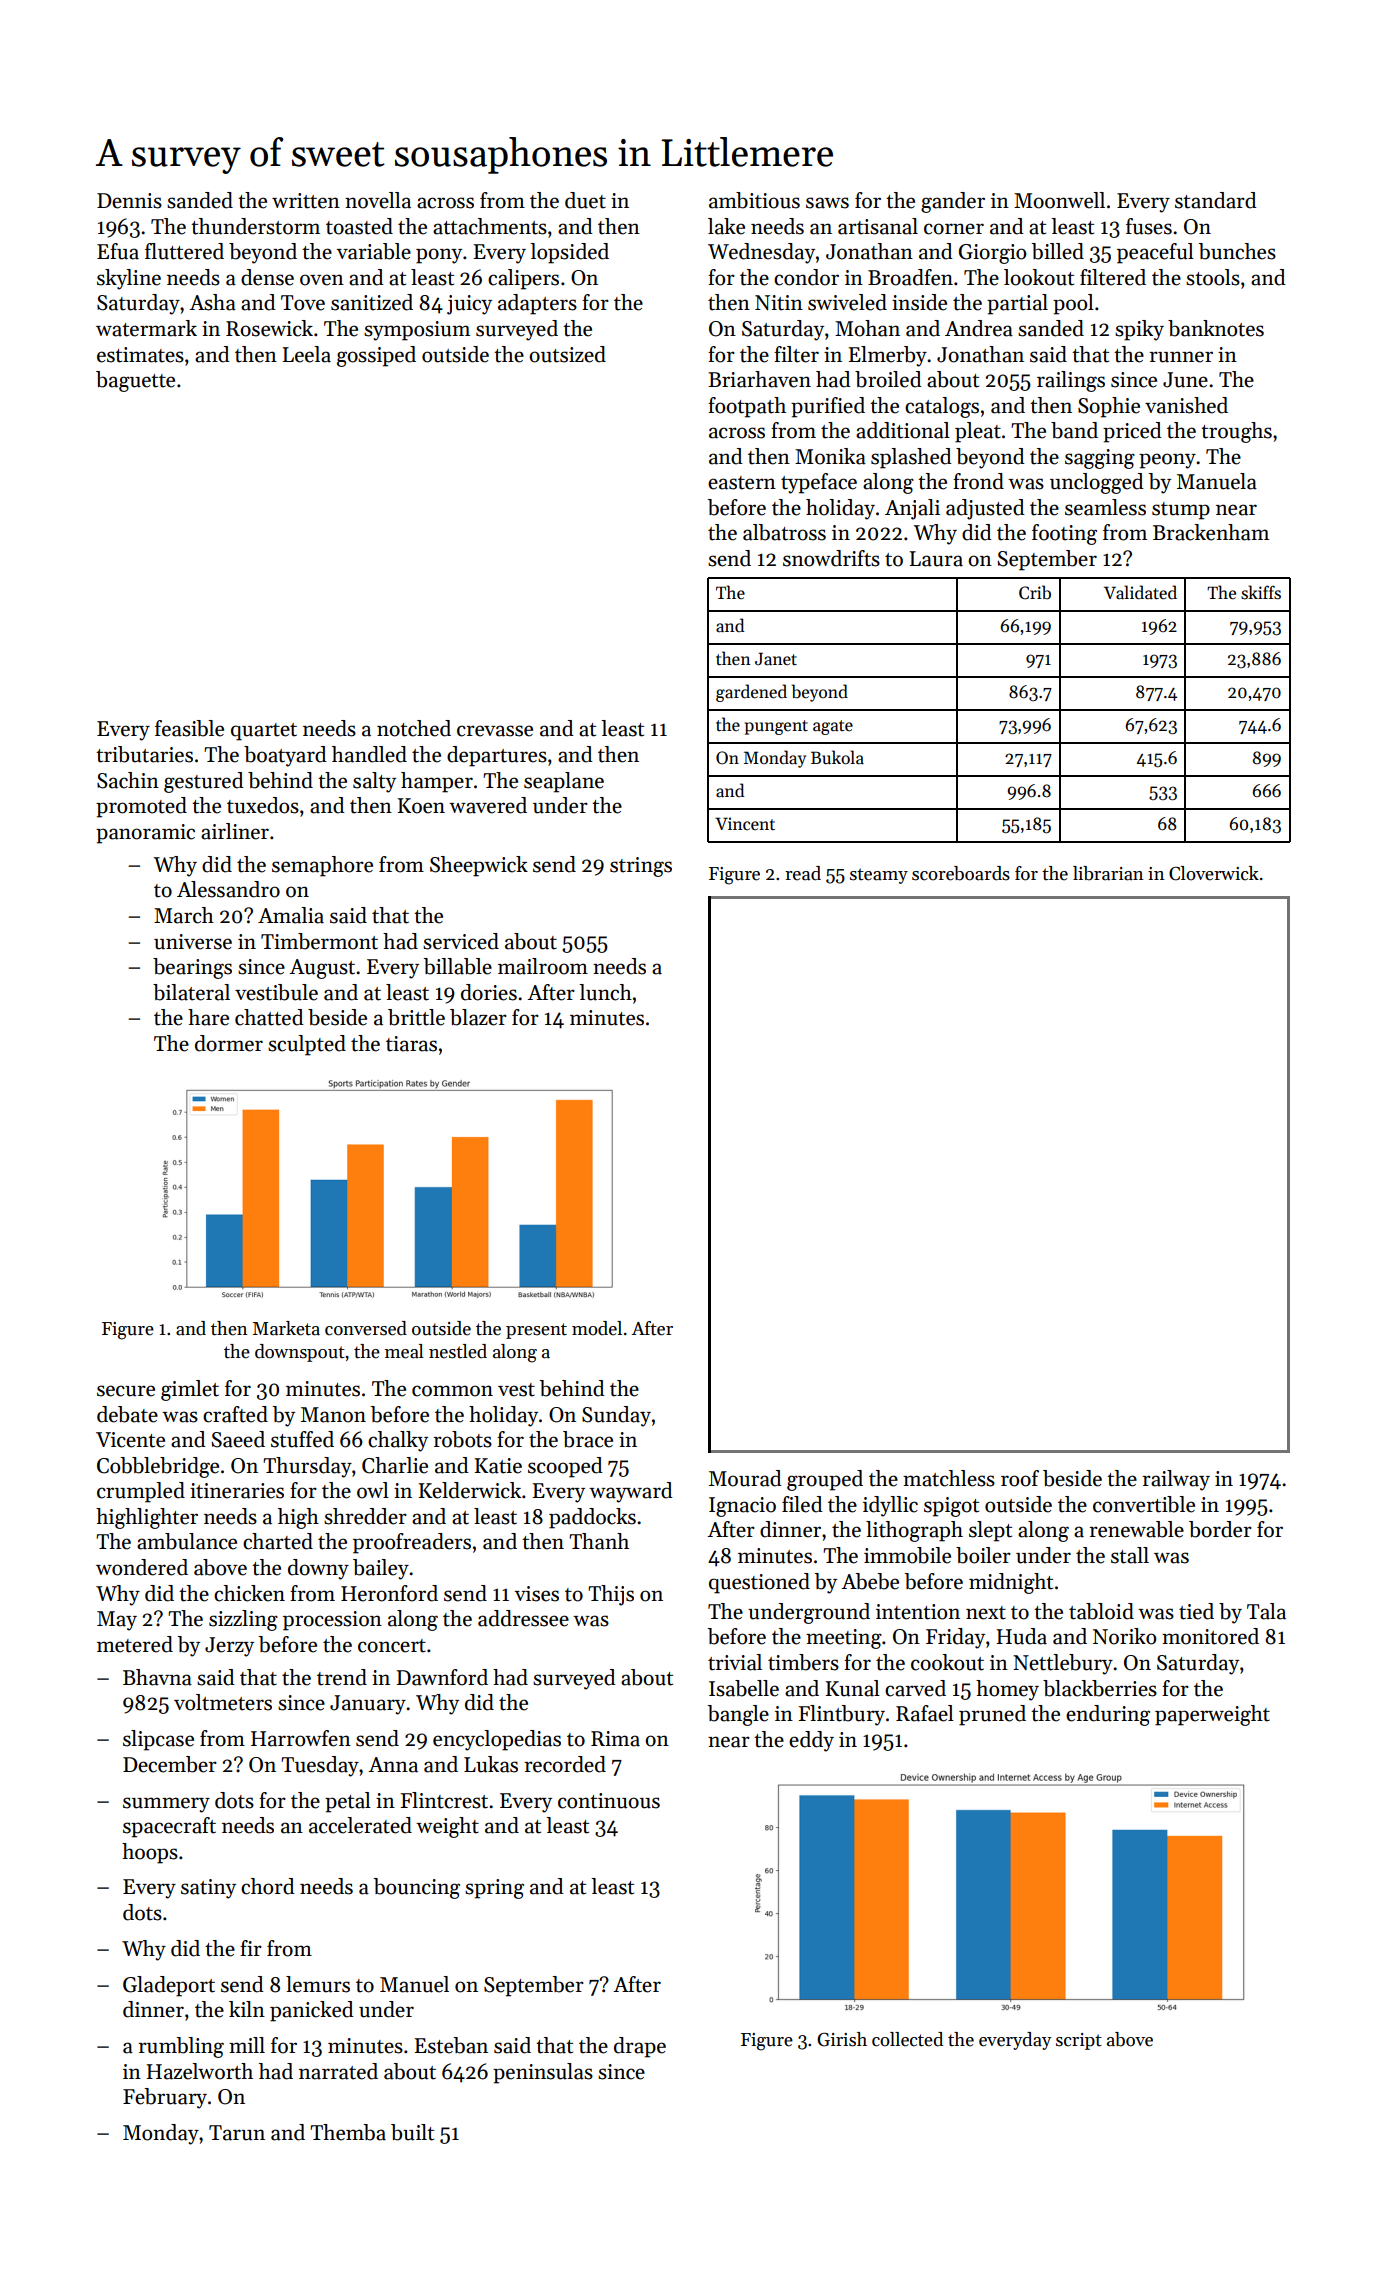  I want to click on Dennis, so click(129, 201).
